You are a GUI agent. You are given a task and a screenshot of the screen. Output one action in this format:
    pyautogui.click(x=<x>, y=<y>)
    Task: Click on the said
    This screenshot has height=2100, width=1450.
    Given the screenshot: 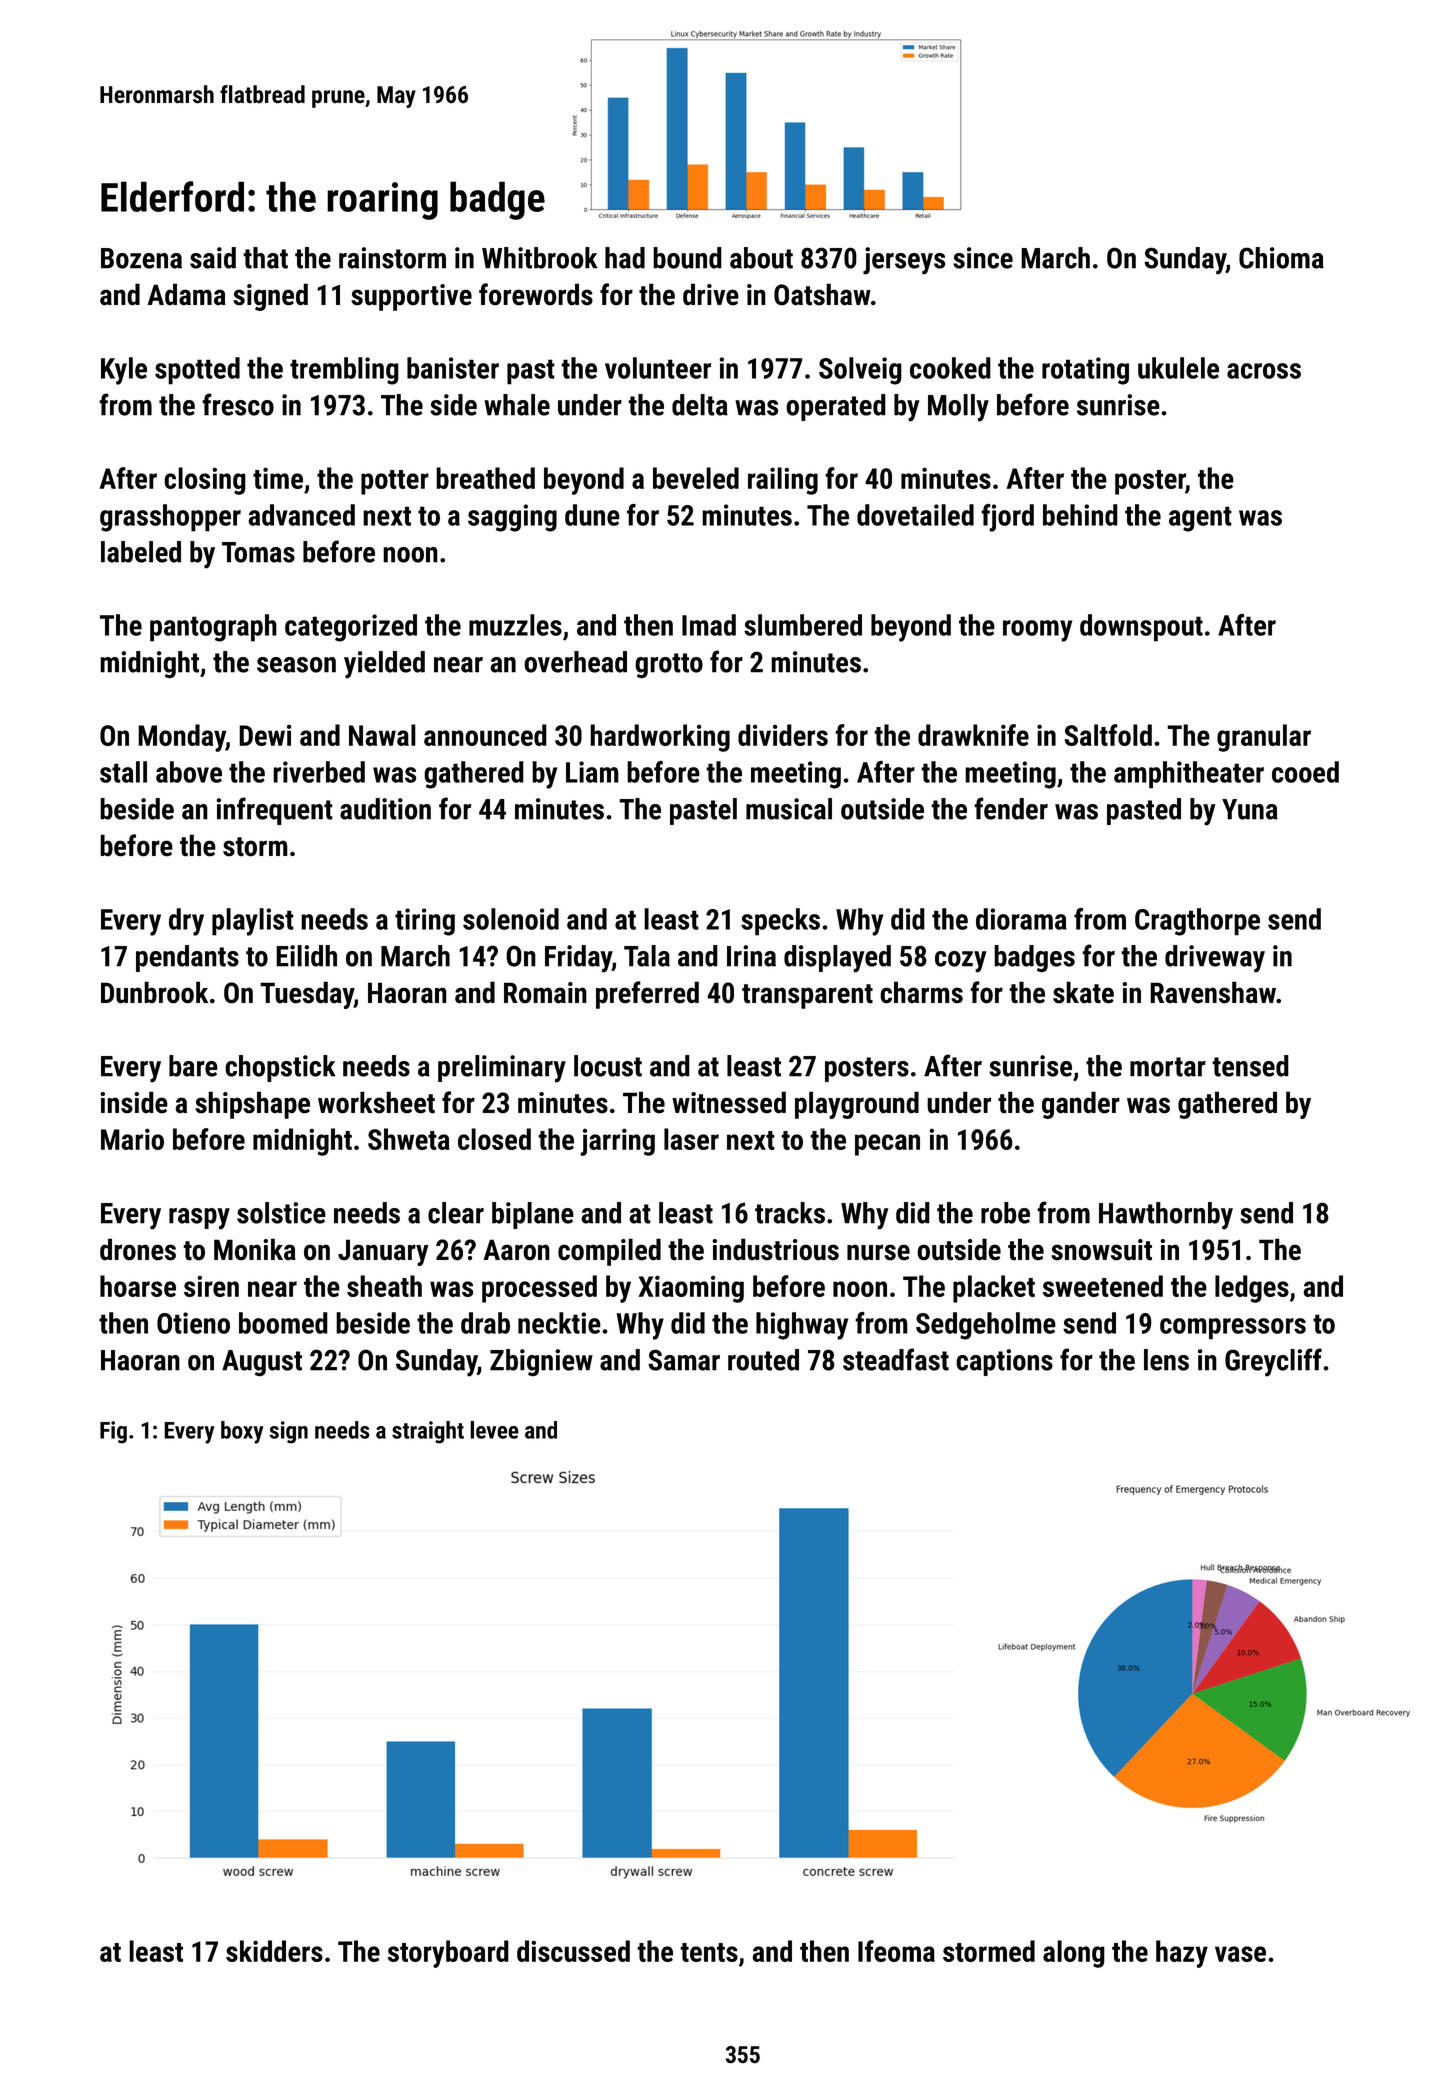 What is the action you would take?
    pyautogui.click(x=213, y=258)
